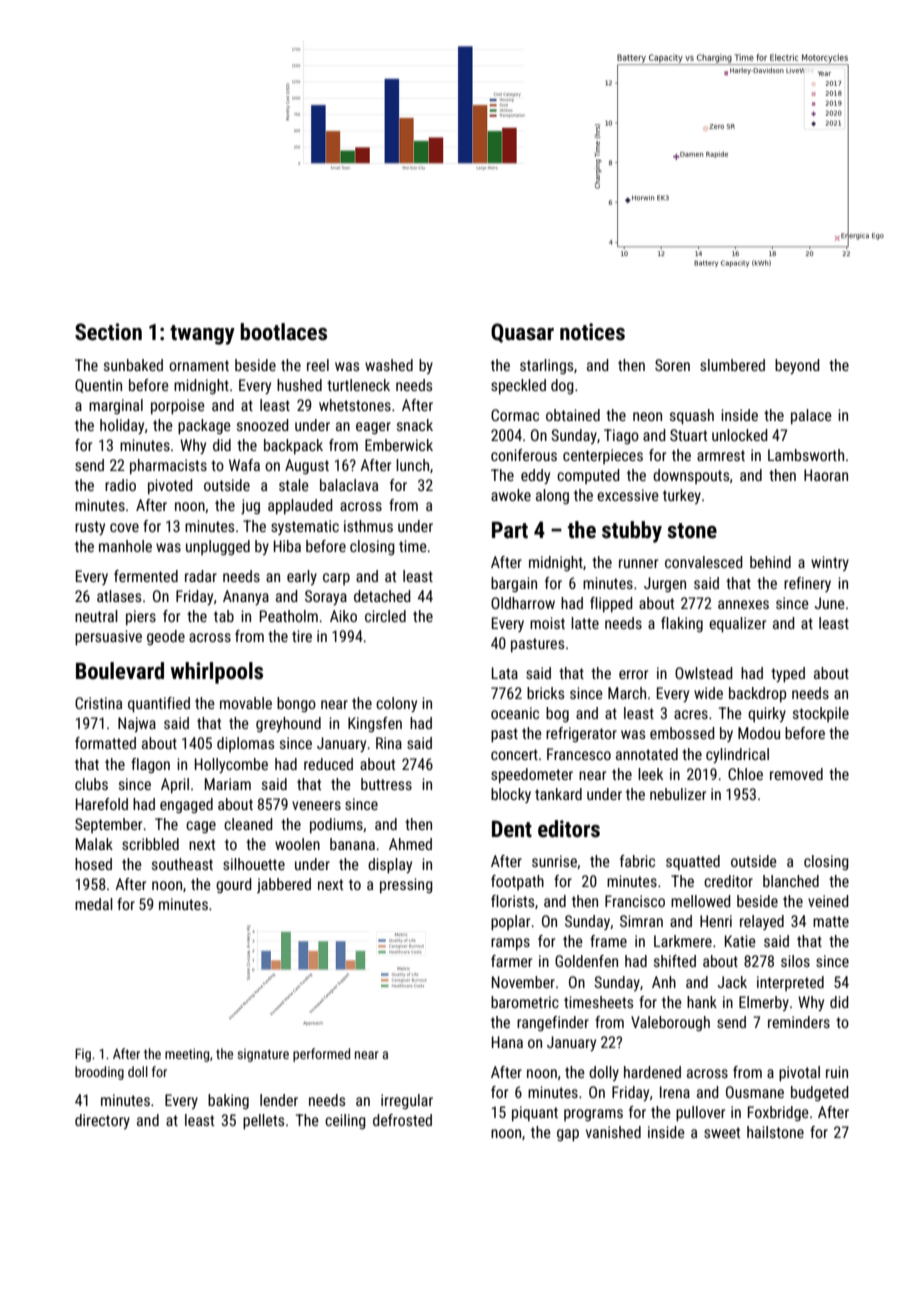 This page has width=924, height=1311. Describe the element at coordinates (507, 1042) in the page. I see `Hana` at that location.
